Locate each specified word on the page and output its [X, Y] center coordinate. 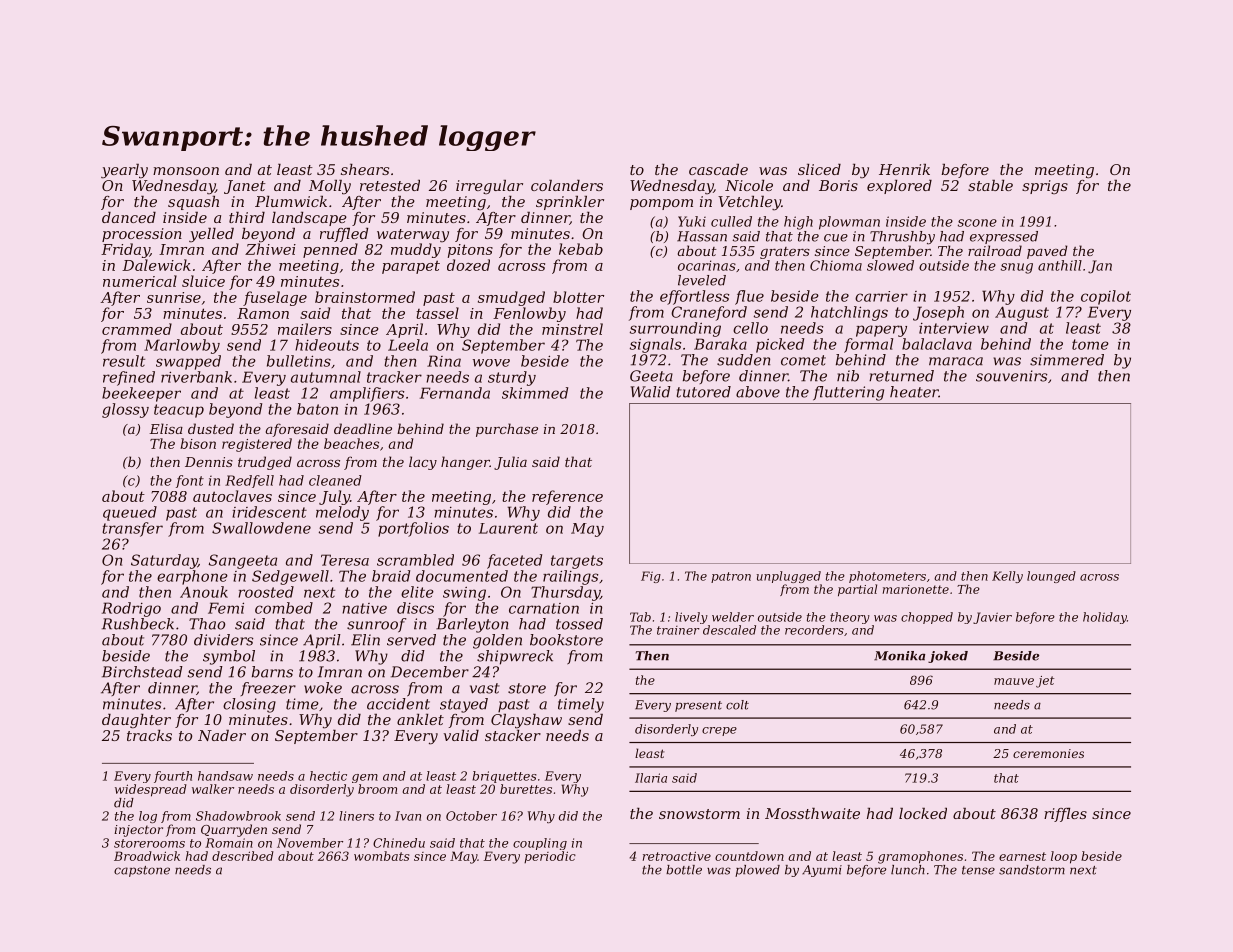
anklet [420, 719]
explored [899, 187]
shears [365, 169]
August [1022, 313]
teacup [179, 411]
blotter [578, 297]
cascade [718, 169]
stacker [513, 735]
